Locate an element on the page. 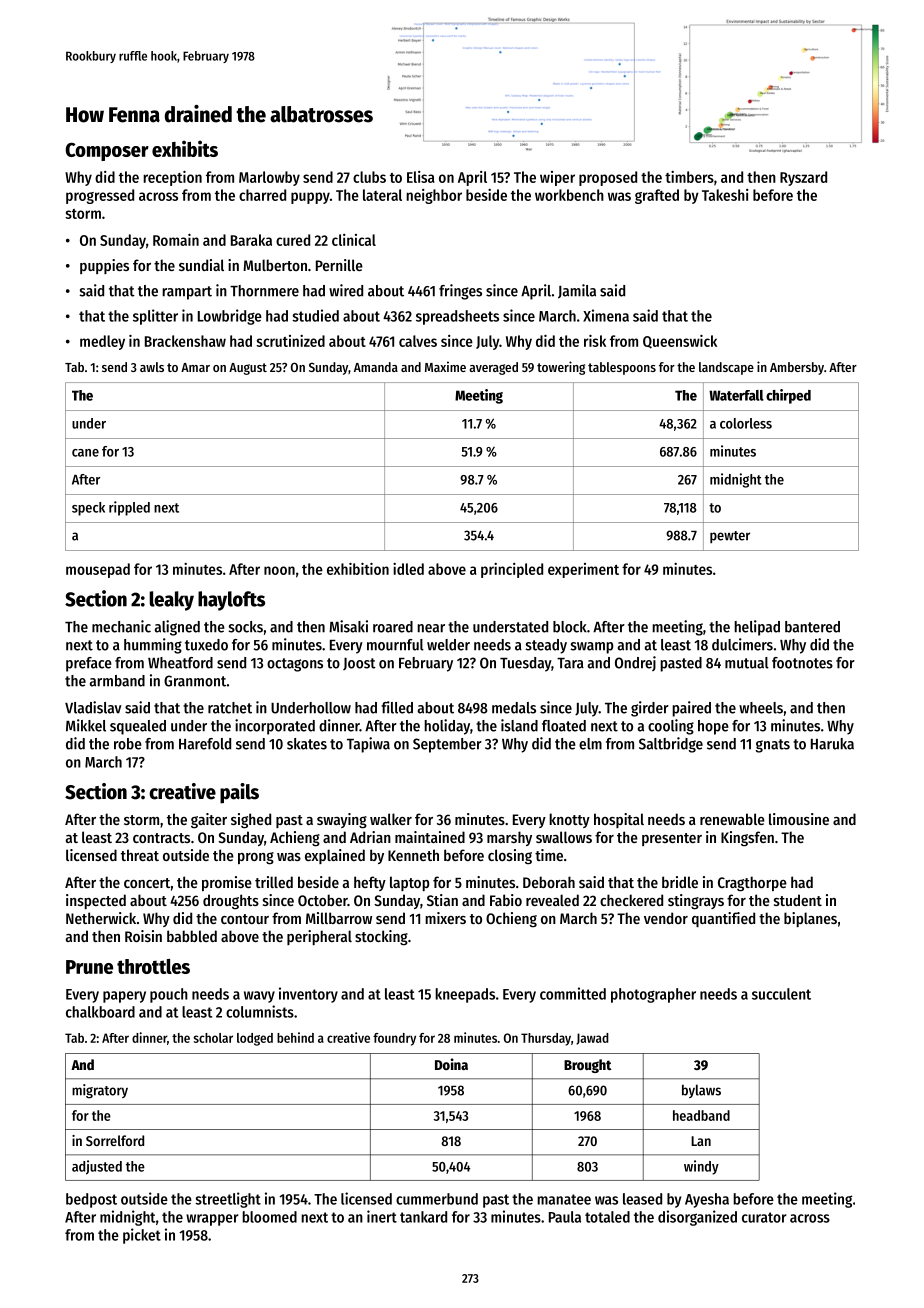  wired is located at coordinates (346, 290).
